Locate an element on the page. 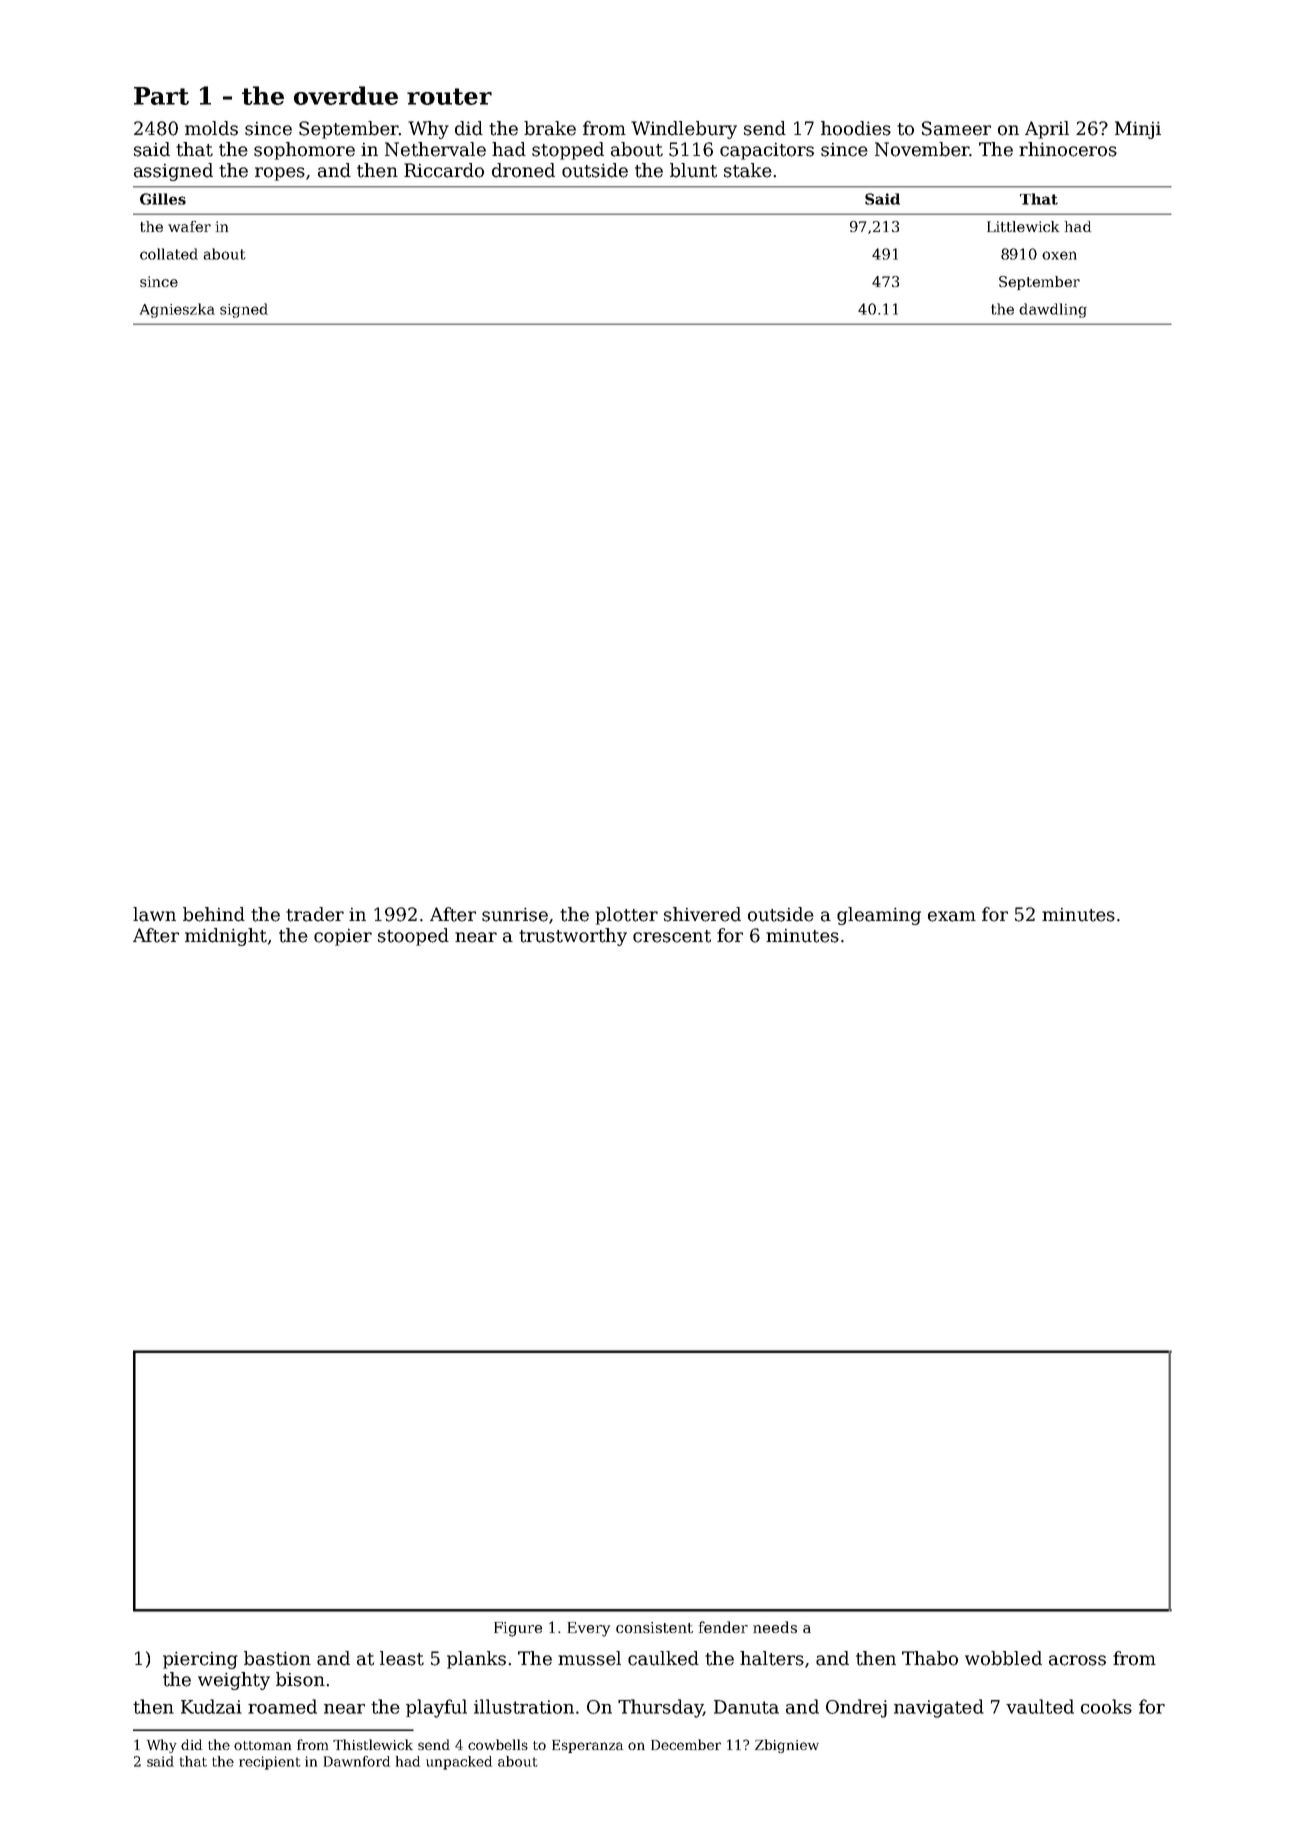 This page has height=1844, width=1304. Minji is located at coordinates (1138, 130).
